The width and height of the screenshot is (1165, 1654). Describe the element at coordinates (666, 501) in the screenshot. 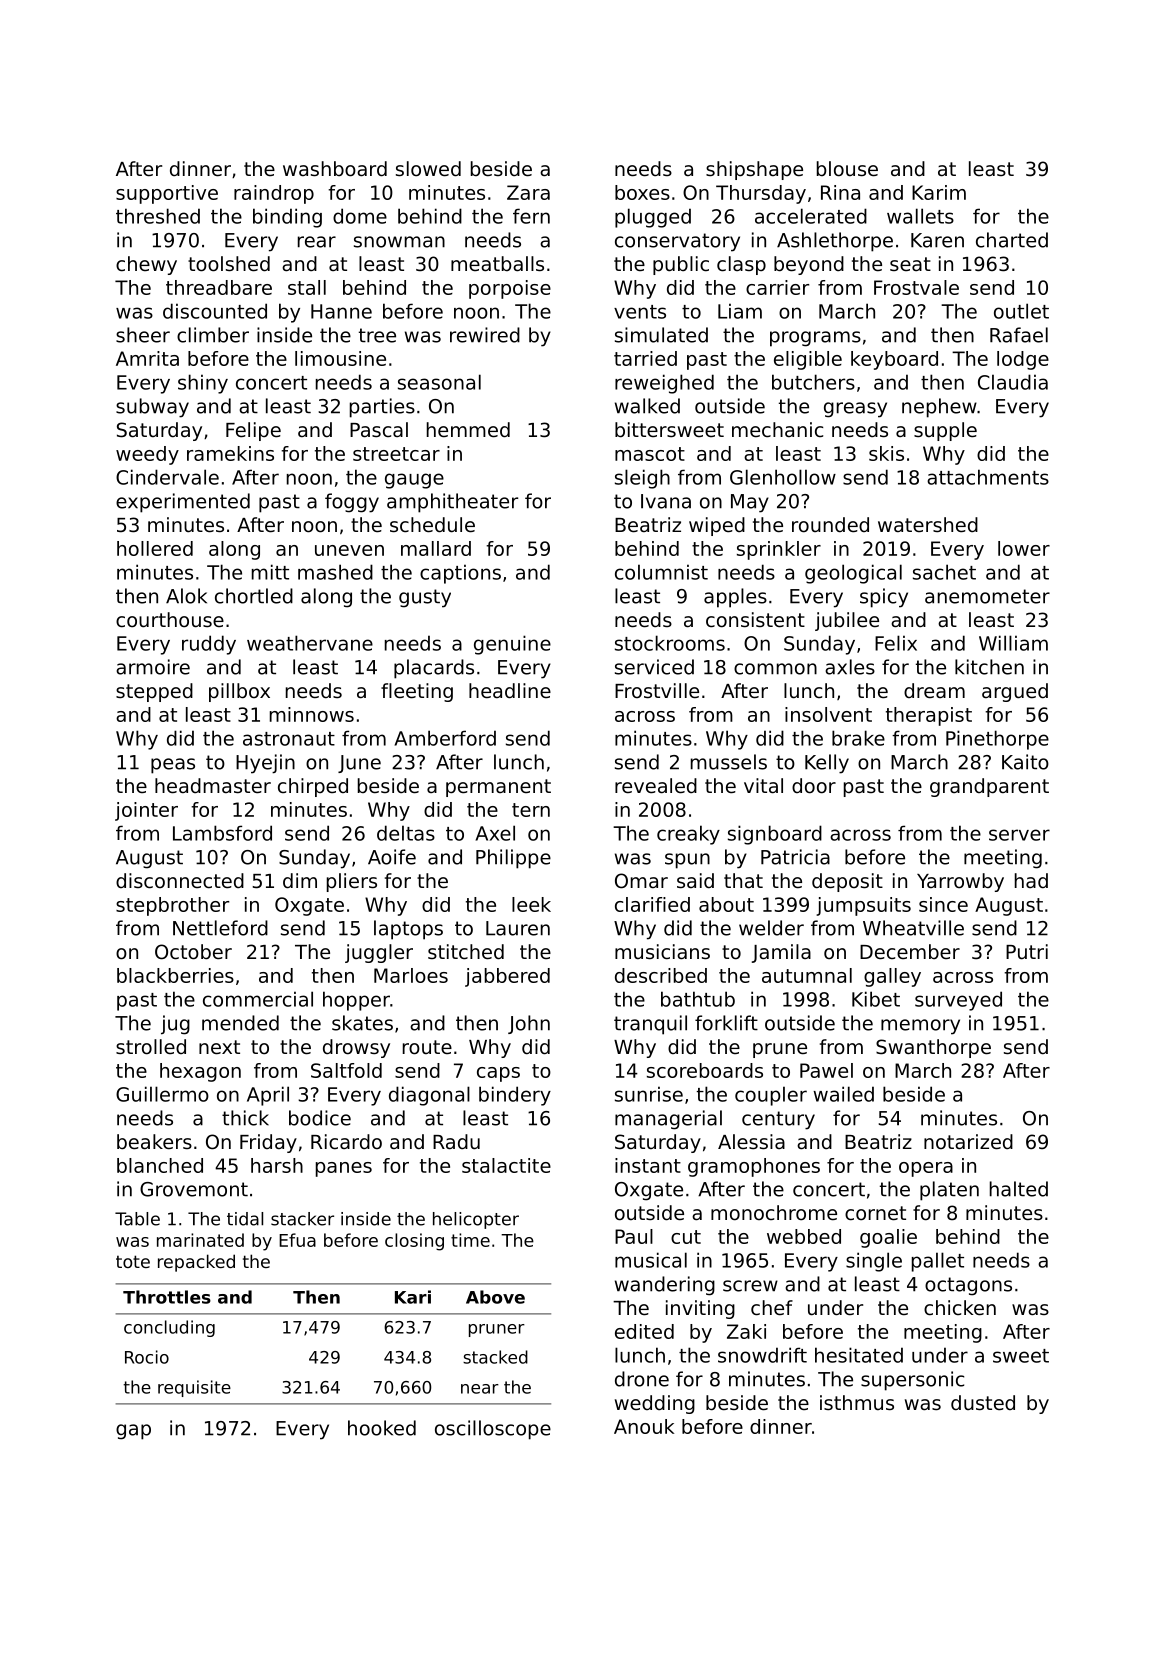

I see `Ivana` at that location.
